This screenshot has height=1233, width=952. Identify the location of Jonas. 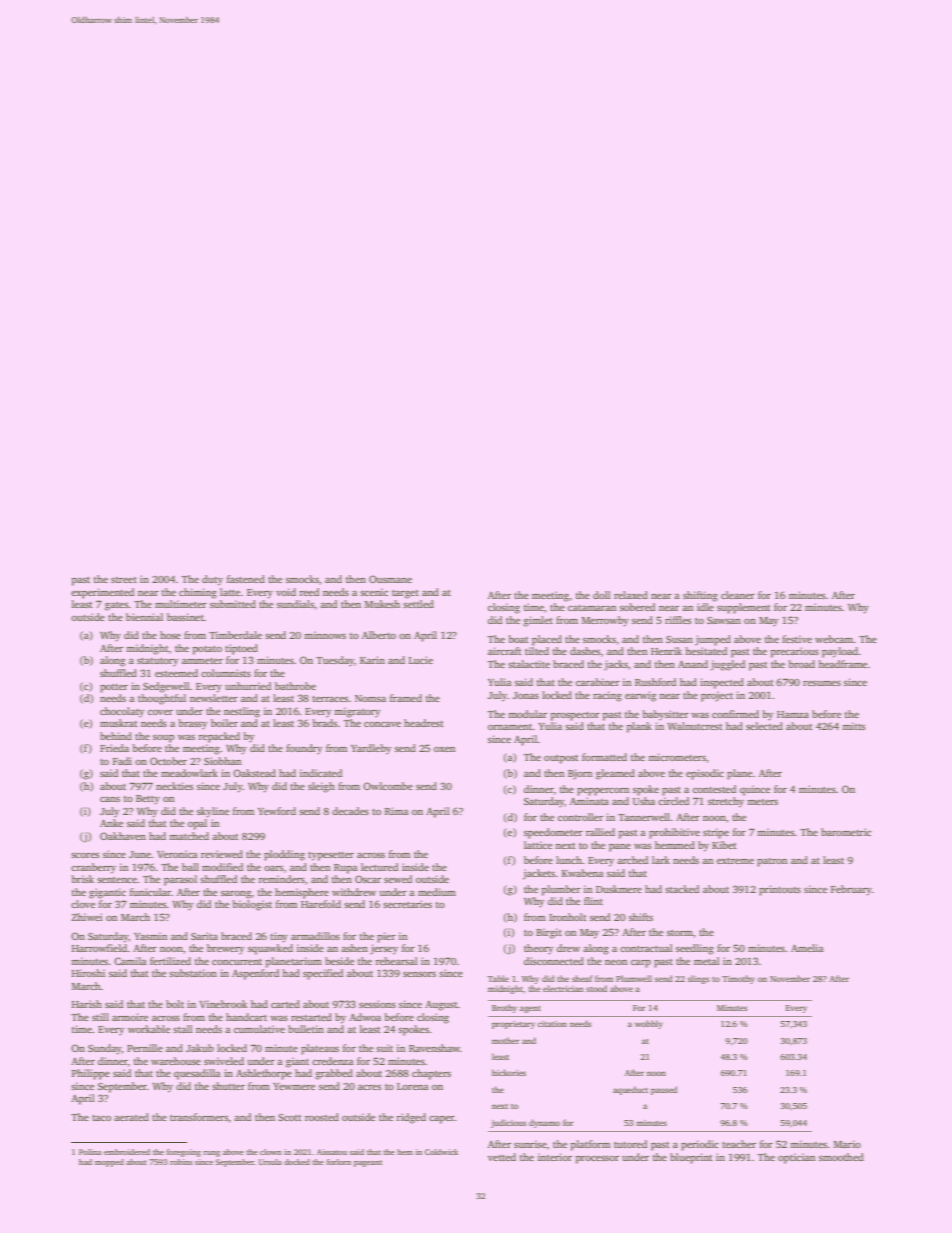
(526, 695).
